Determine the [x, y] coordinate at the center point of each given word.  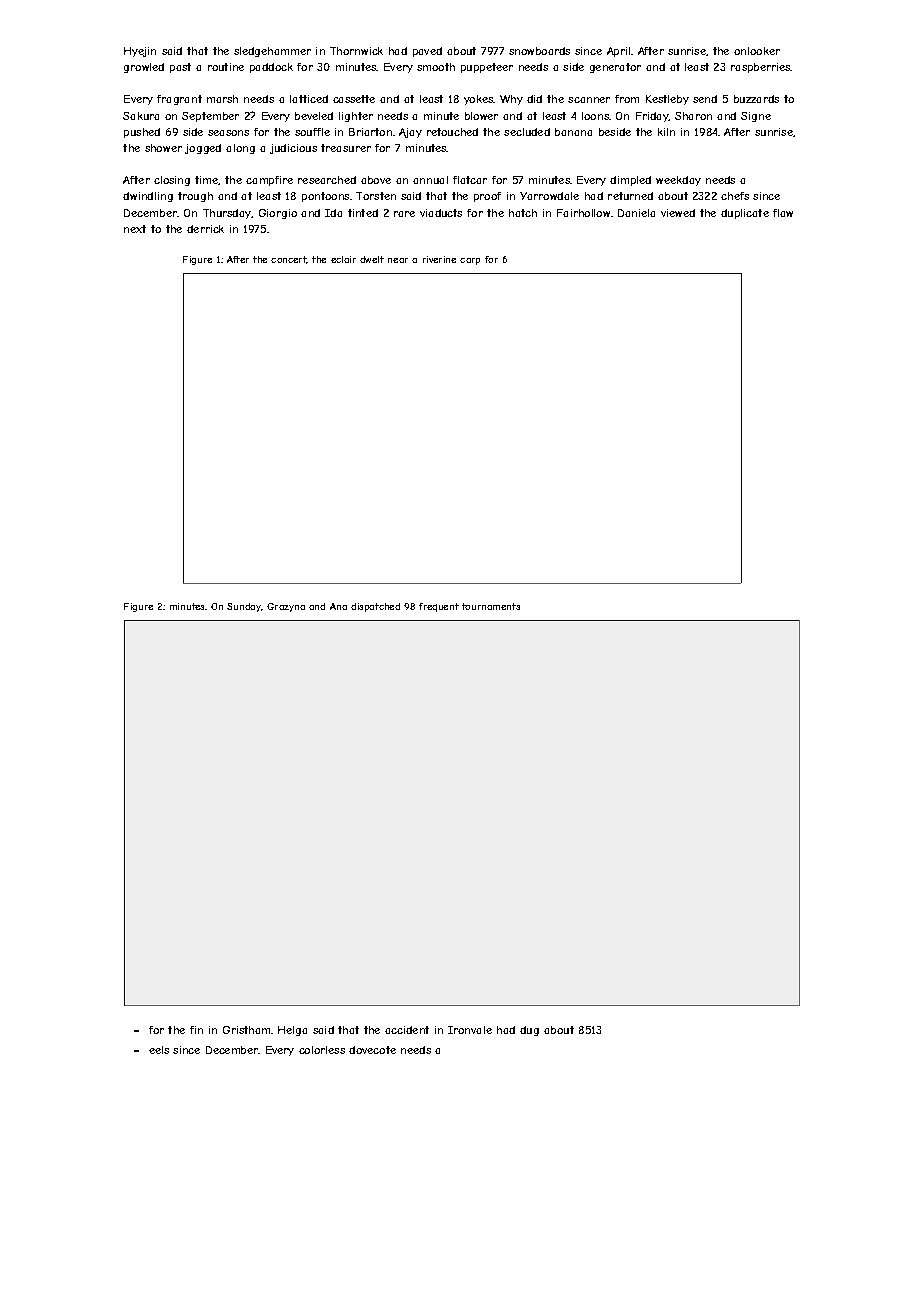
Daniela [636, 213]
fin [196, 1030]
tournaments [491, 606]
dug [529, 1031]
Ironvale [470, 1030]
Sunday [244, 607]
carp [470, 261]
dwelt [372, 259]
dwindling [148, 197]
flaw [783, 213]
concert [289, 260]
